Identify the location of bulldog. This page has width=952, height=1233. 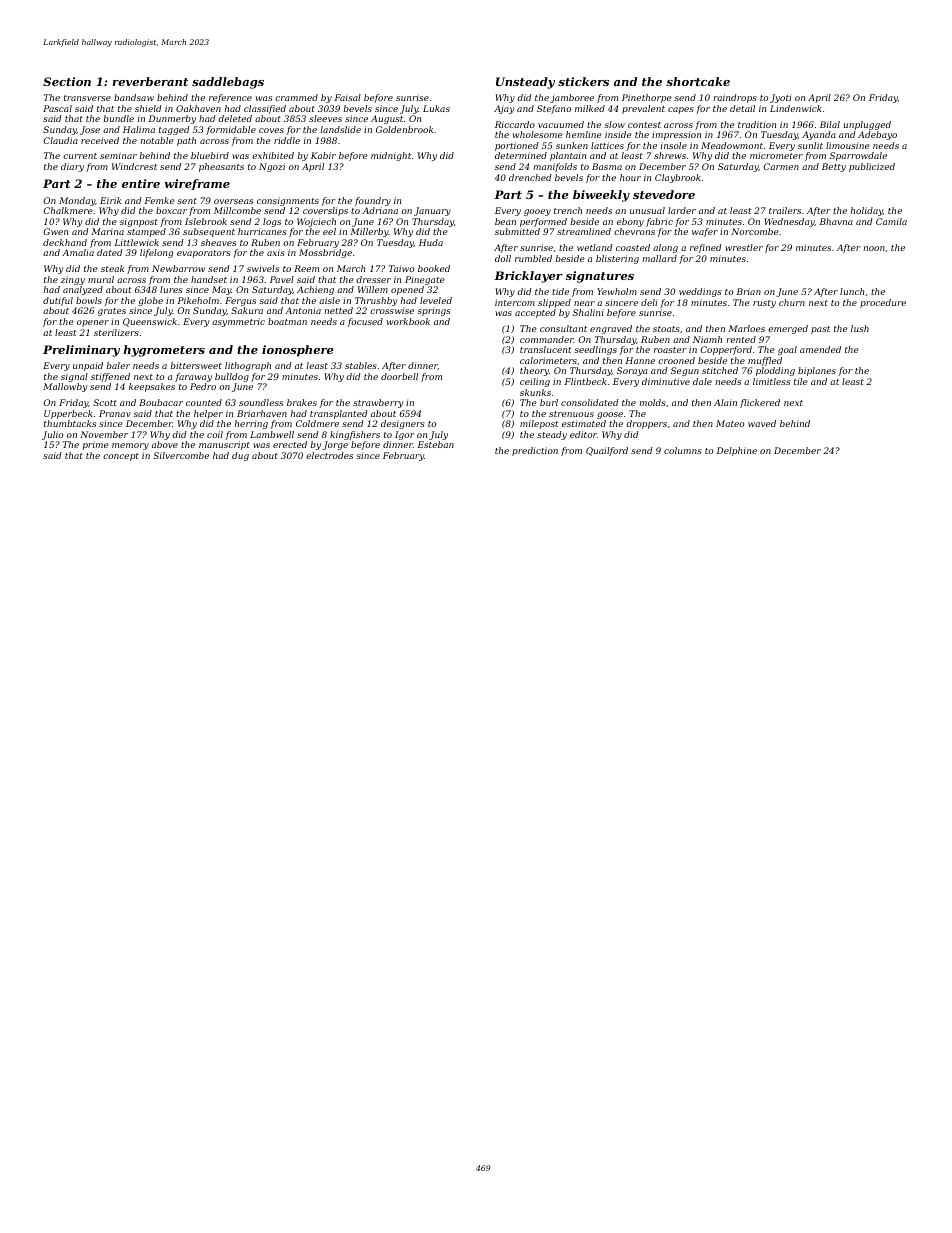
(232, 377).
